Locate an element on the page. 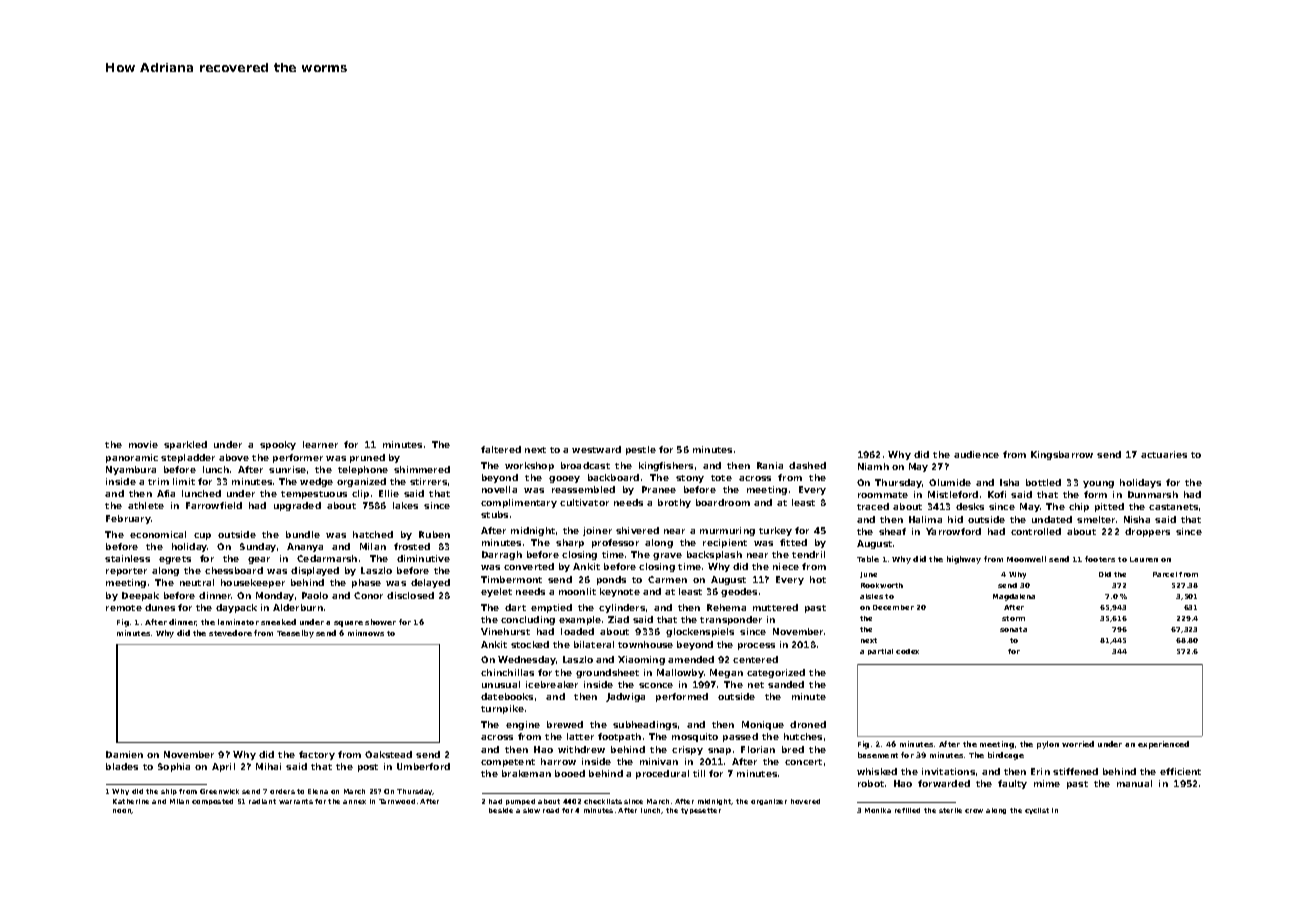  spooky is located at coordinates (278, 445).
